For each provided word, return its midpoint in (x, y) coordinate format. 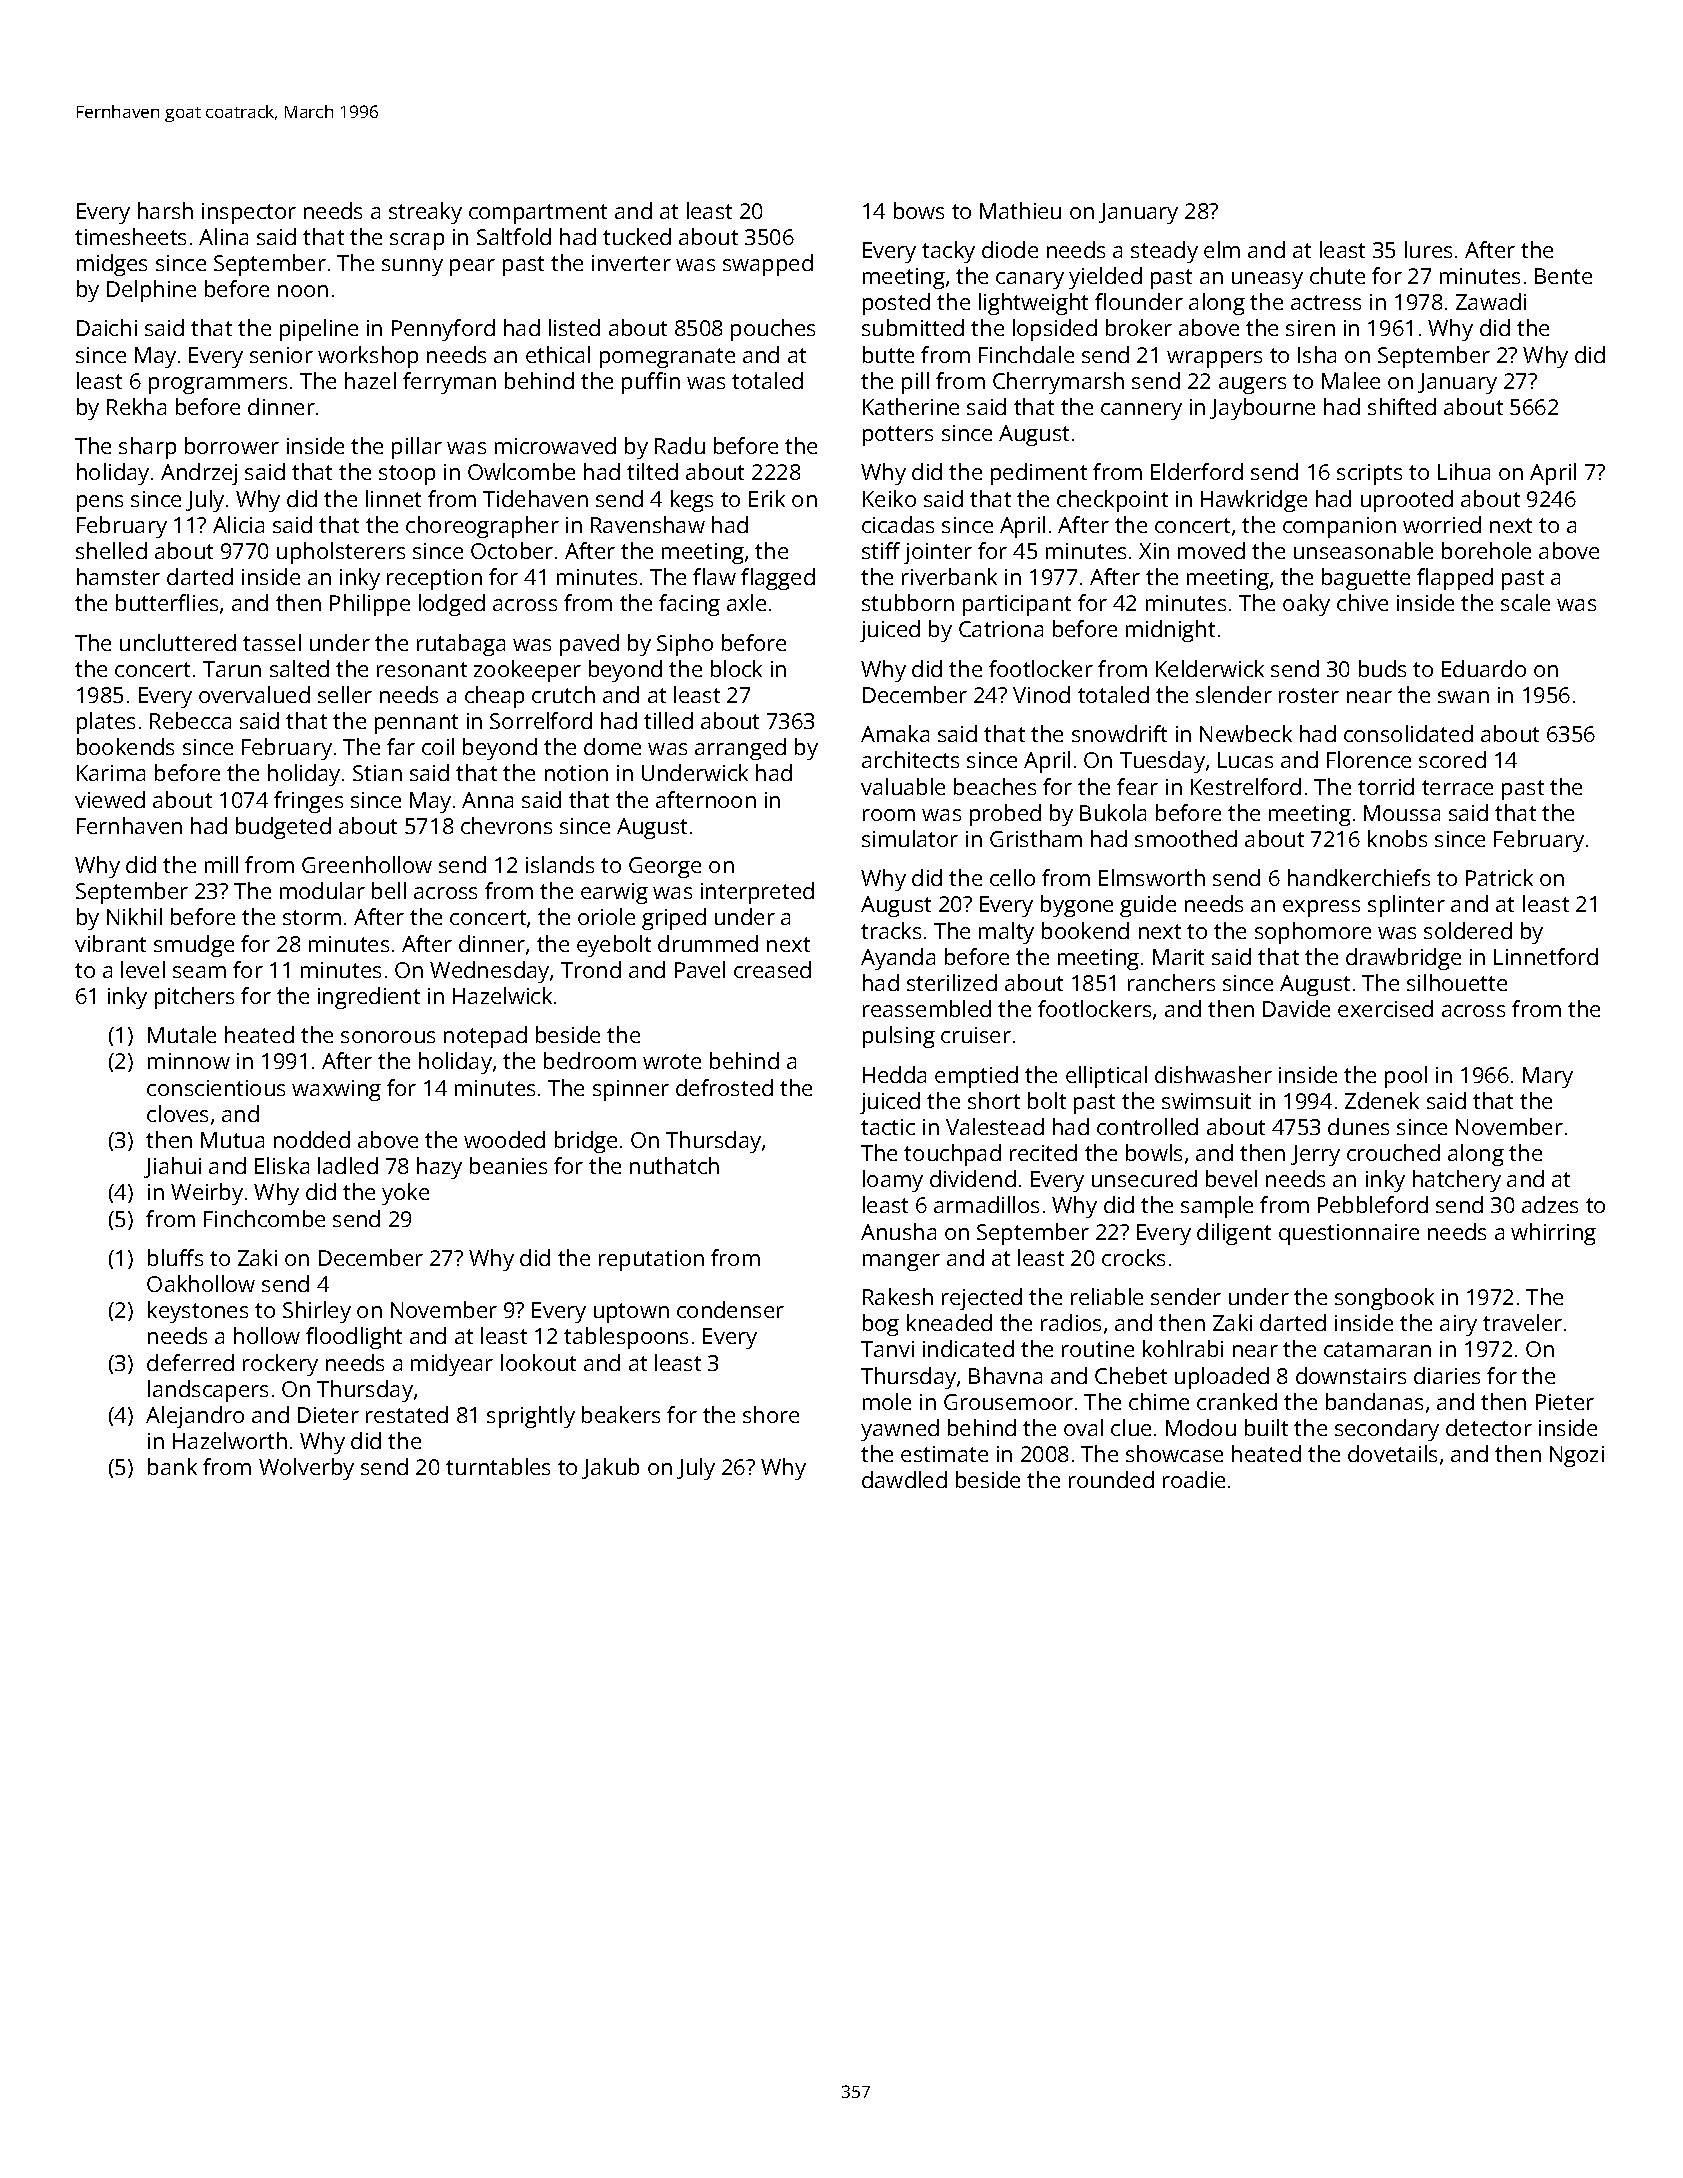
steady (1164, 252)
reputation (651, 1260)
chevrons (506, 825)
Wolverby (306, 1469)
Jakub (610, 1468)
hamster (118, 576)
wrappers (1214, 359)
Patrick (1499, 877)
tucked (637, 236)
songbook (1384, 1299)
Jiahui (172, 1167)
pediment (1039, 474)
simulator (910, 838)
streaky (425, 213)
